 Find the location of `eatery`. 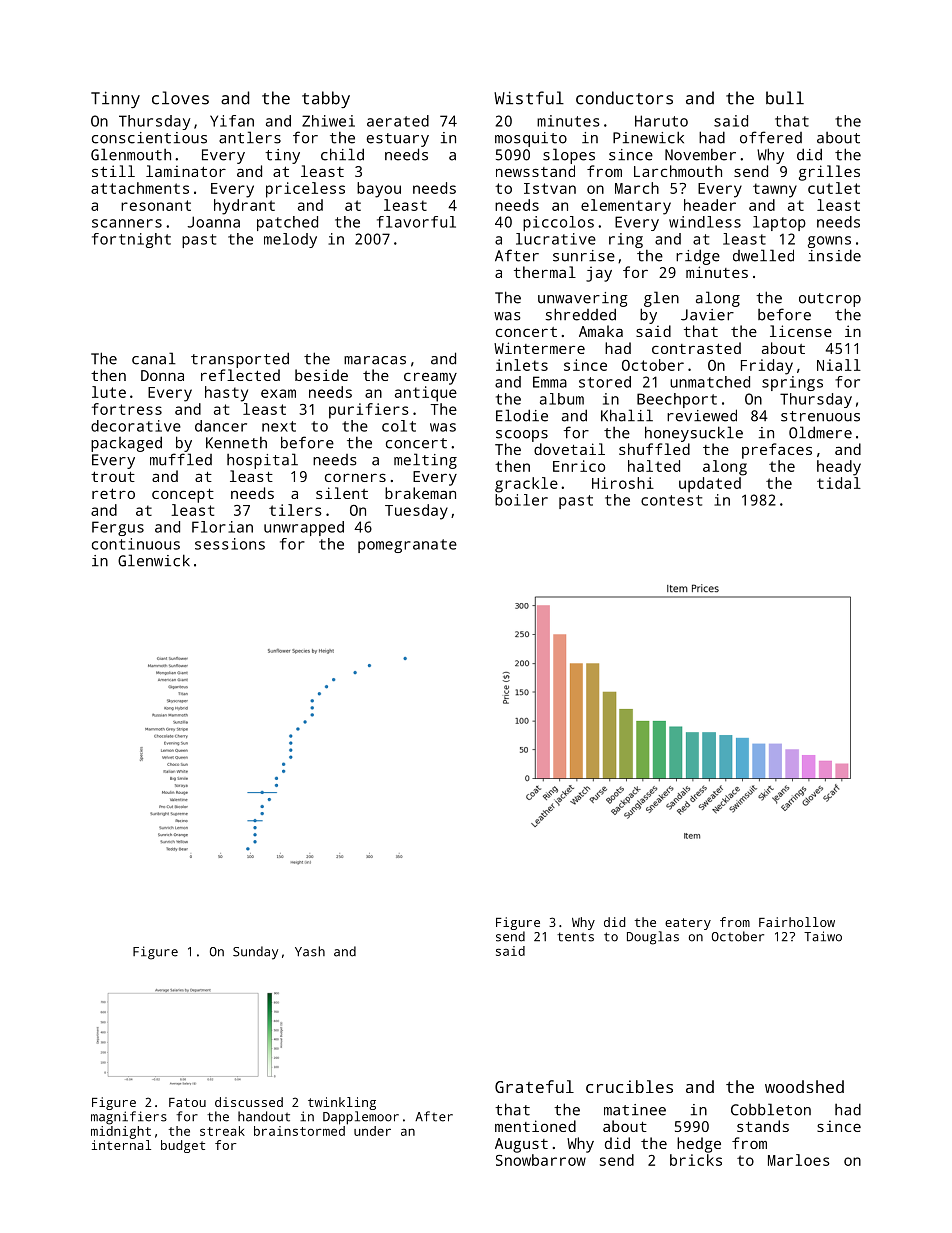

eatery is located at coordinates (688, 924).
